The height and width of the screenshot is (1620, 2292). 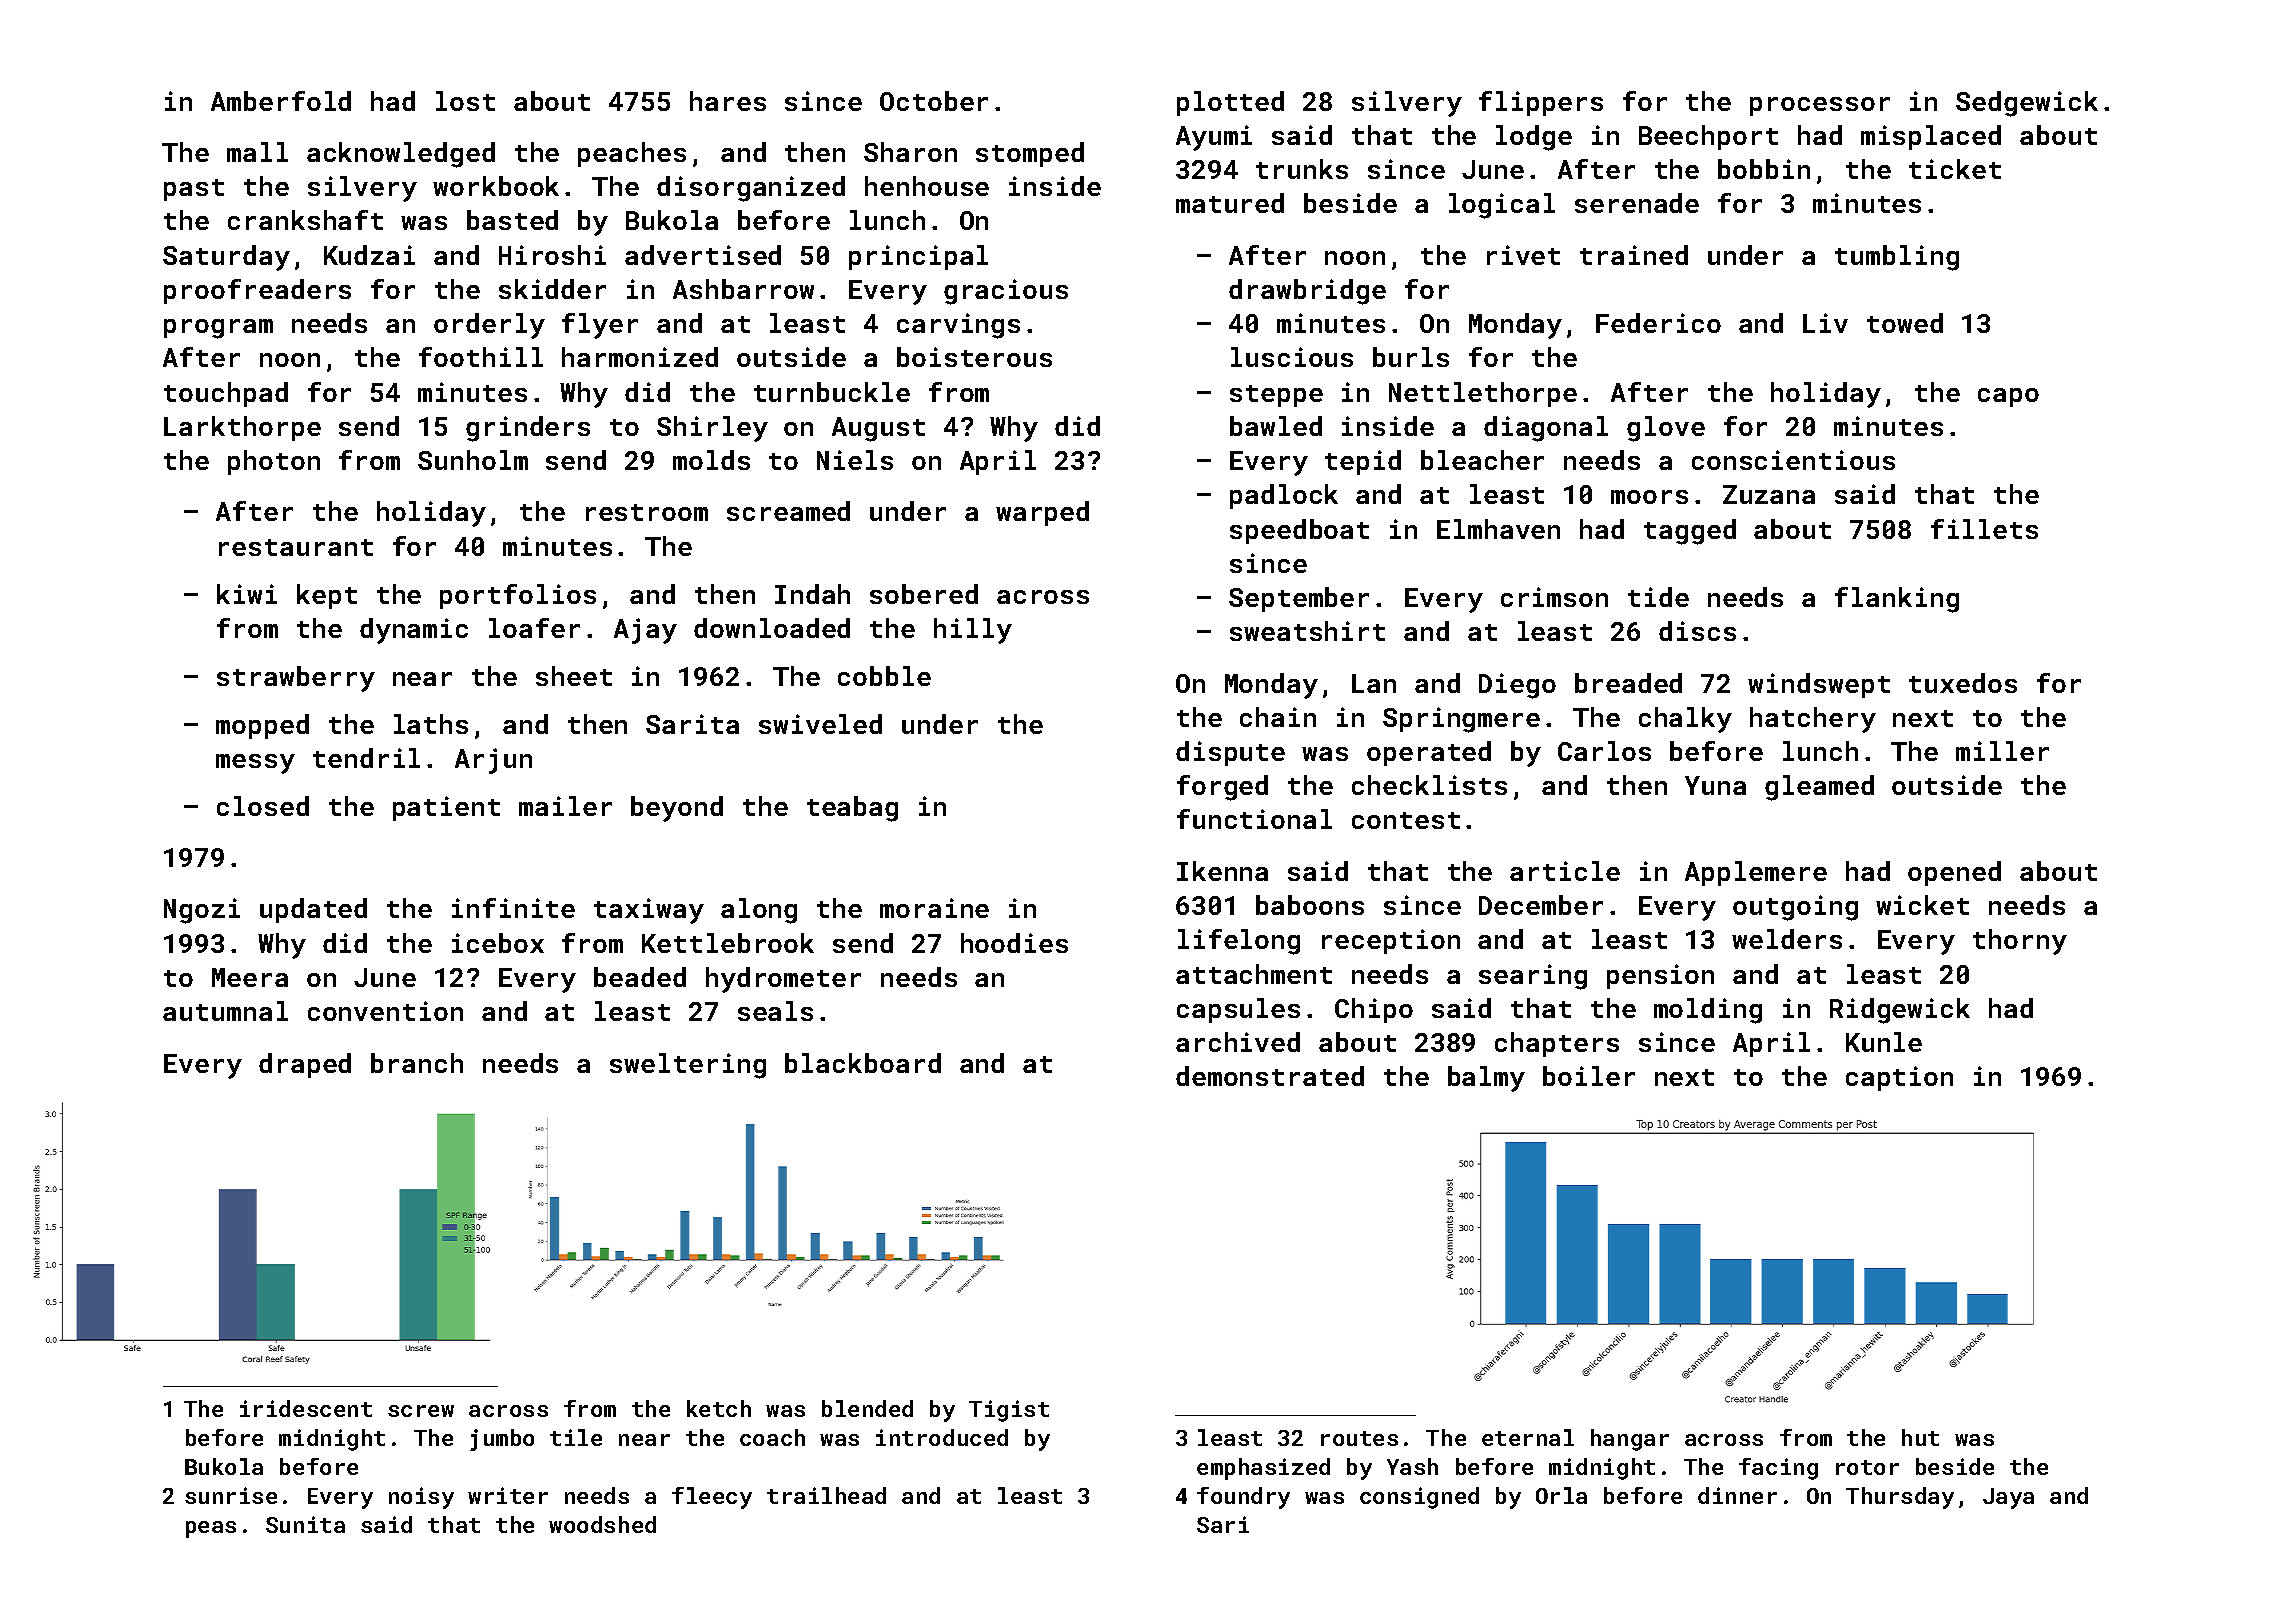 What do you see at coordinates (2008, 397) in the screenshot?
I see `capo` at bounding box center [2008, 397].
